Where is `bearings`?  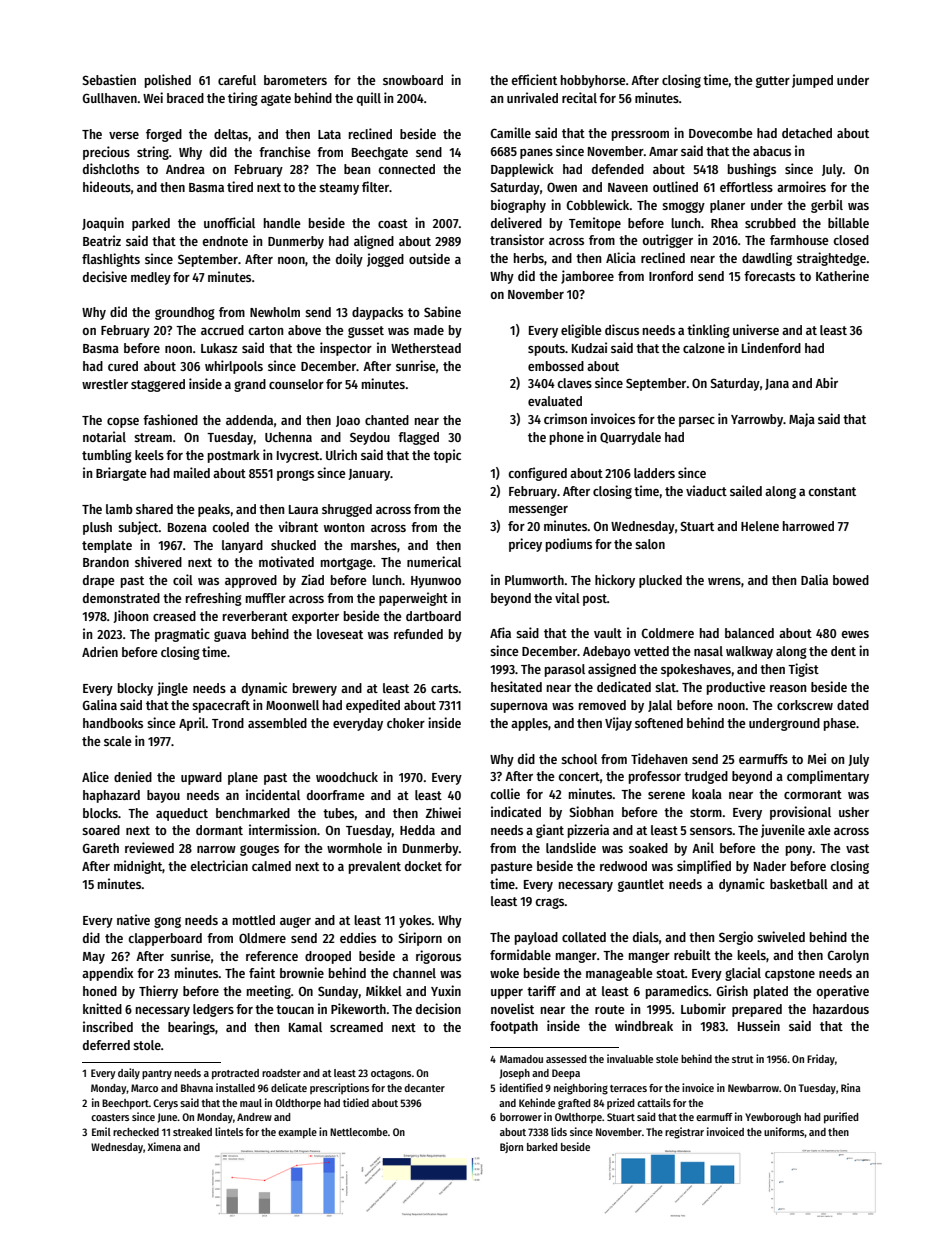 bearings is located at coordinates (191, 1028).
